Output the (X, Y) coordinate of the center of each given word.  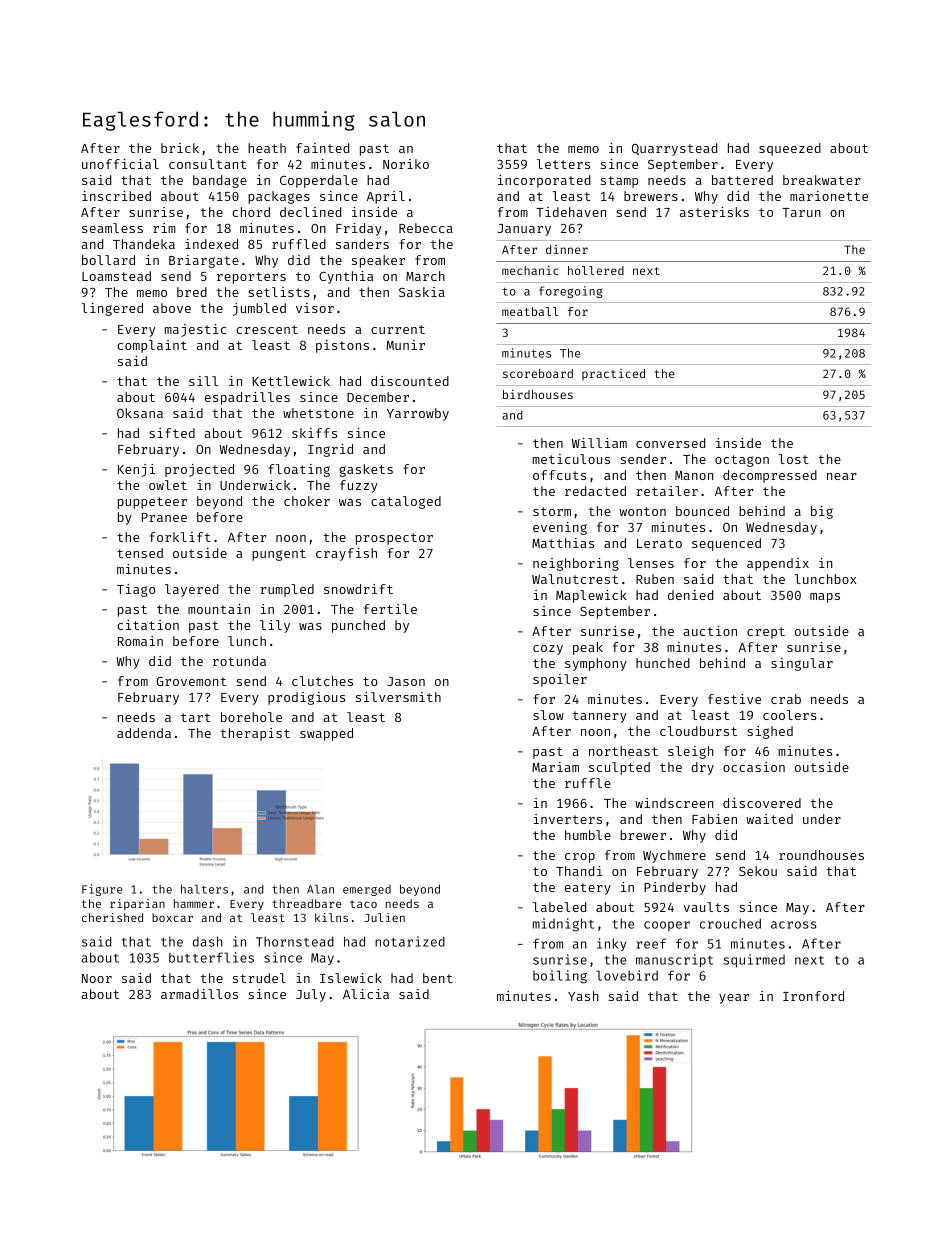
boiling (560, 977)
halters (204, 889)
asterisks (714, 212)
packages (279, 197)
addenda (144, 733)
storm (552, 511)
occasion (754, 767)
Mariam (555, 767)
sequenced (726, 544)
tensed (140, 553)
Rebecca (426, 228)
